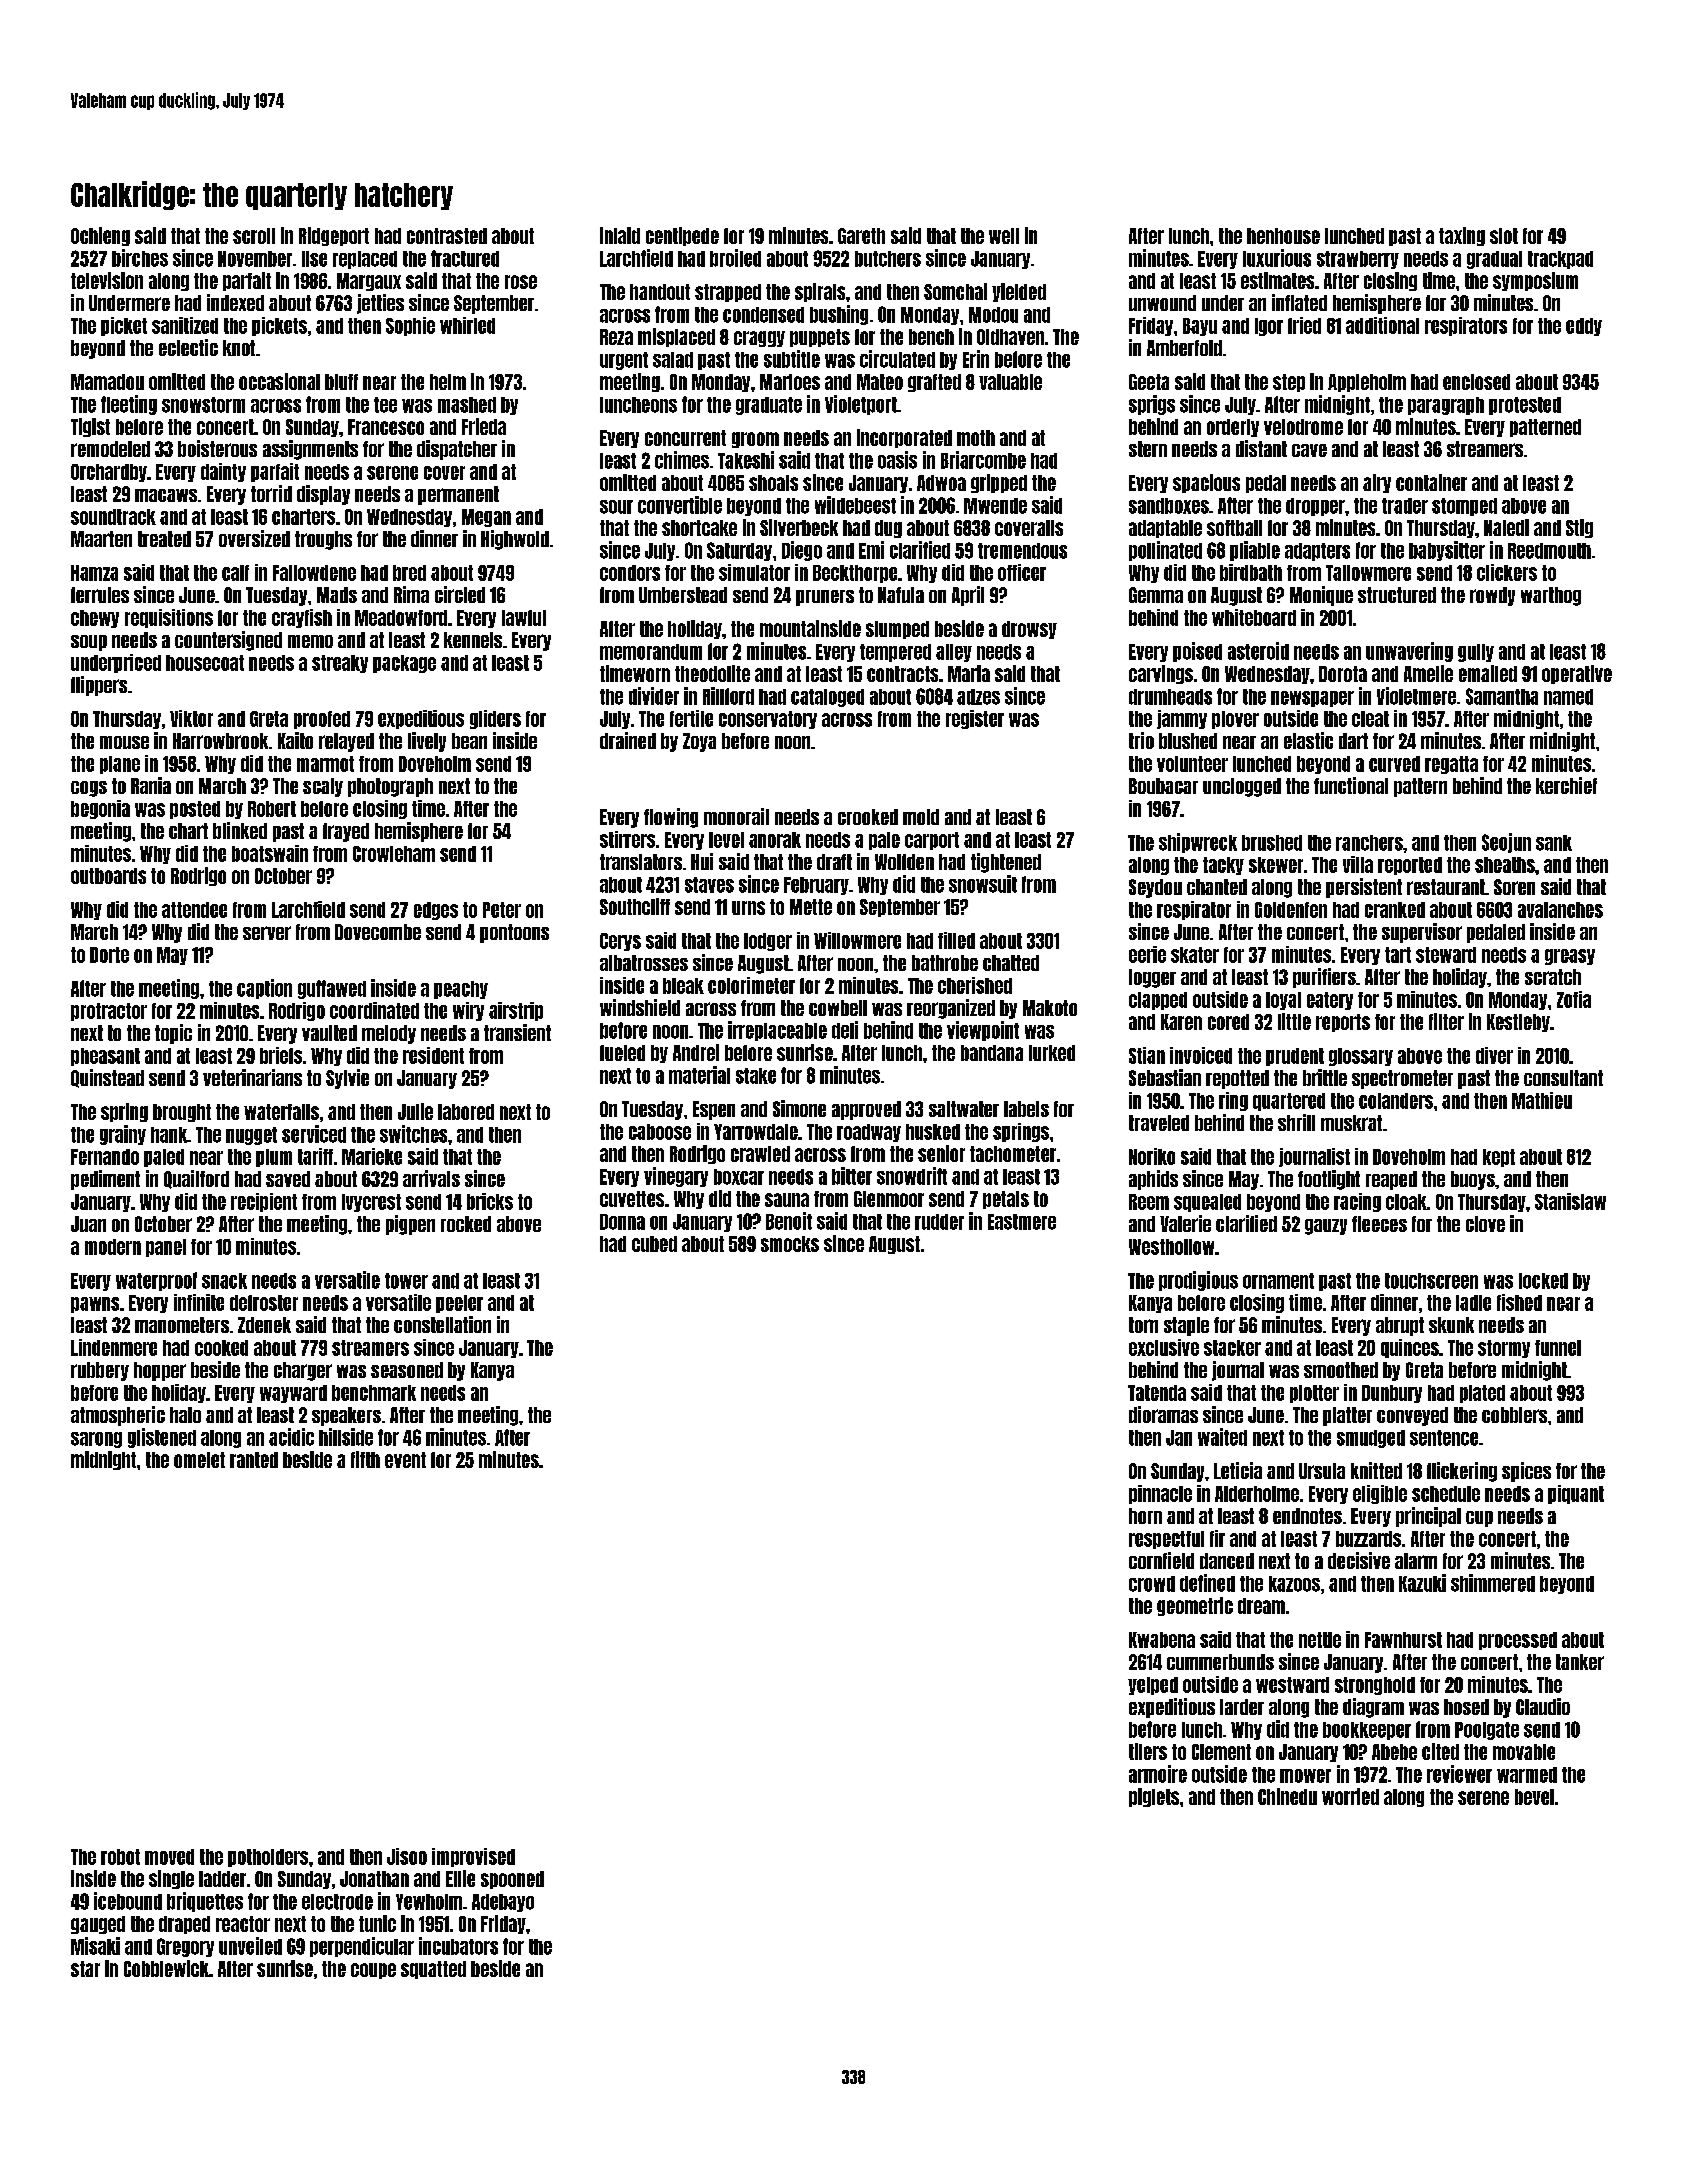 This screenshot has width=1683, height=2178. I want to click on circulated, so click(897, 359).
